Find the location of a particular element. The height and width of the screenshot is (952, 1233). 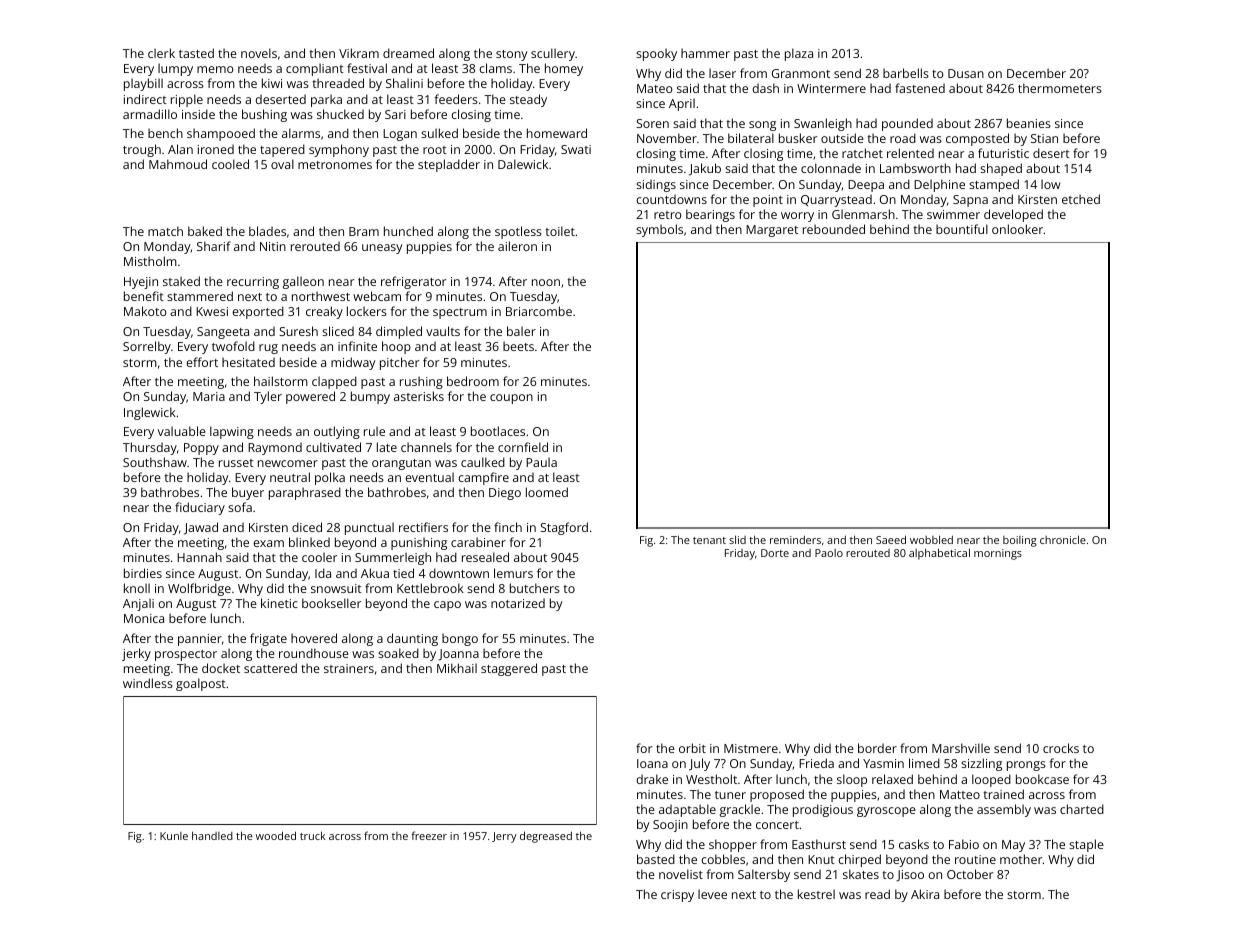

Sorrelby is located at coordinates (147, 347).
